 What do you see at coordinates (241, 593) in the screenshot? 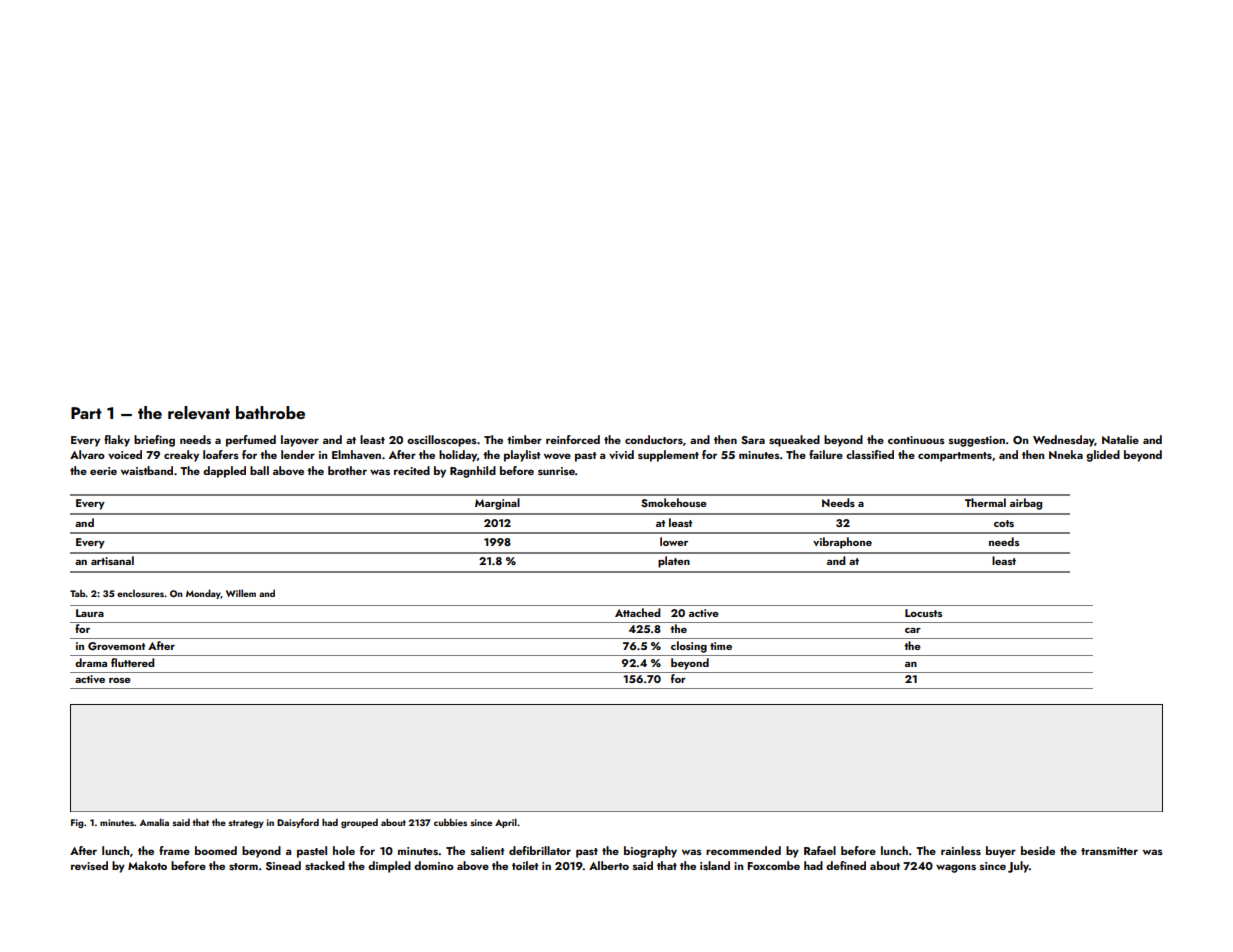
I see `Willem` at bounding box center [241, 593].
